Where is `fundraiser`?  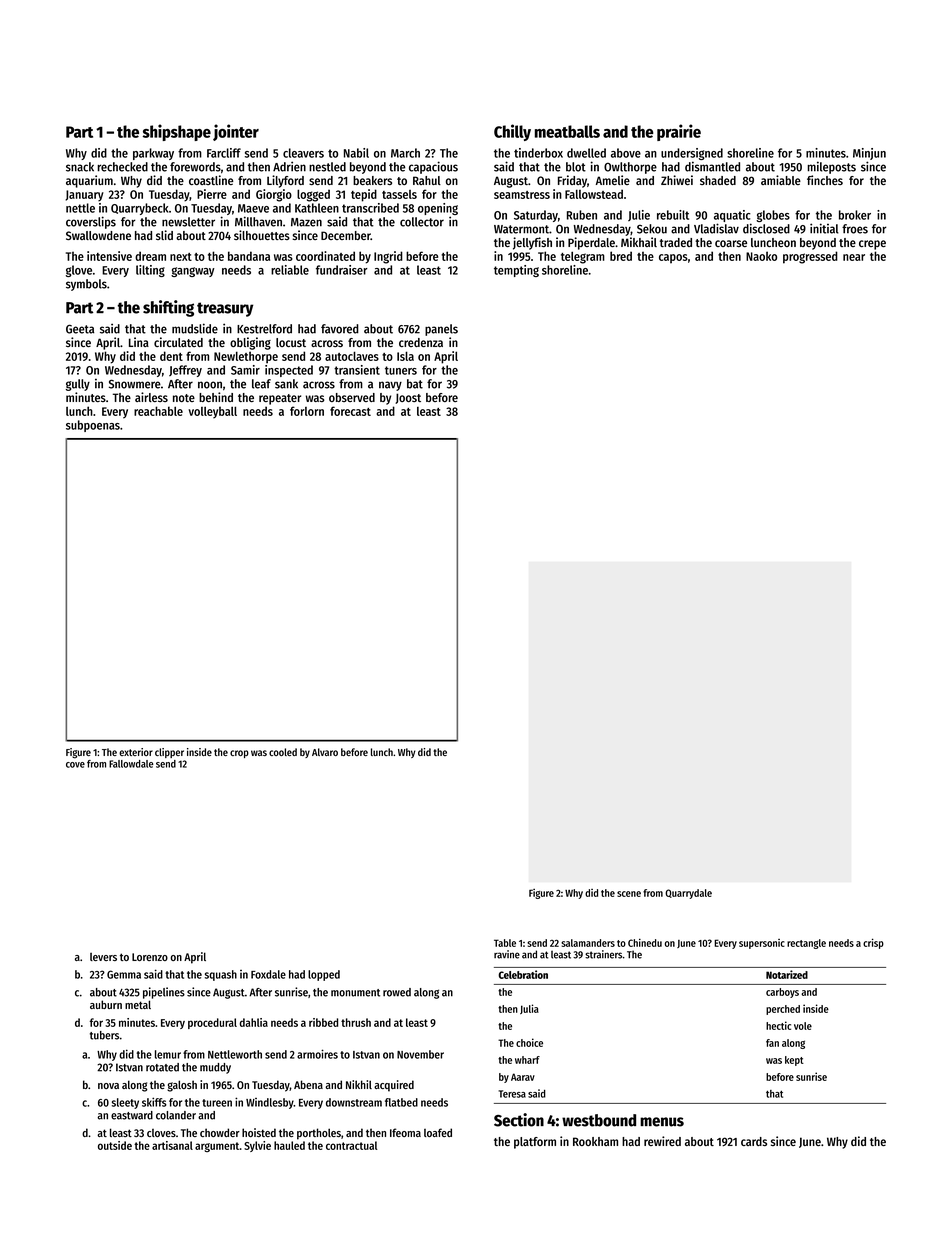 fundraiser is located at coordinates (342, 270).
